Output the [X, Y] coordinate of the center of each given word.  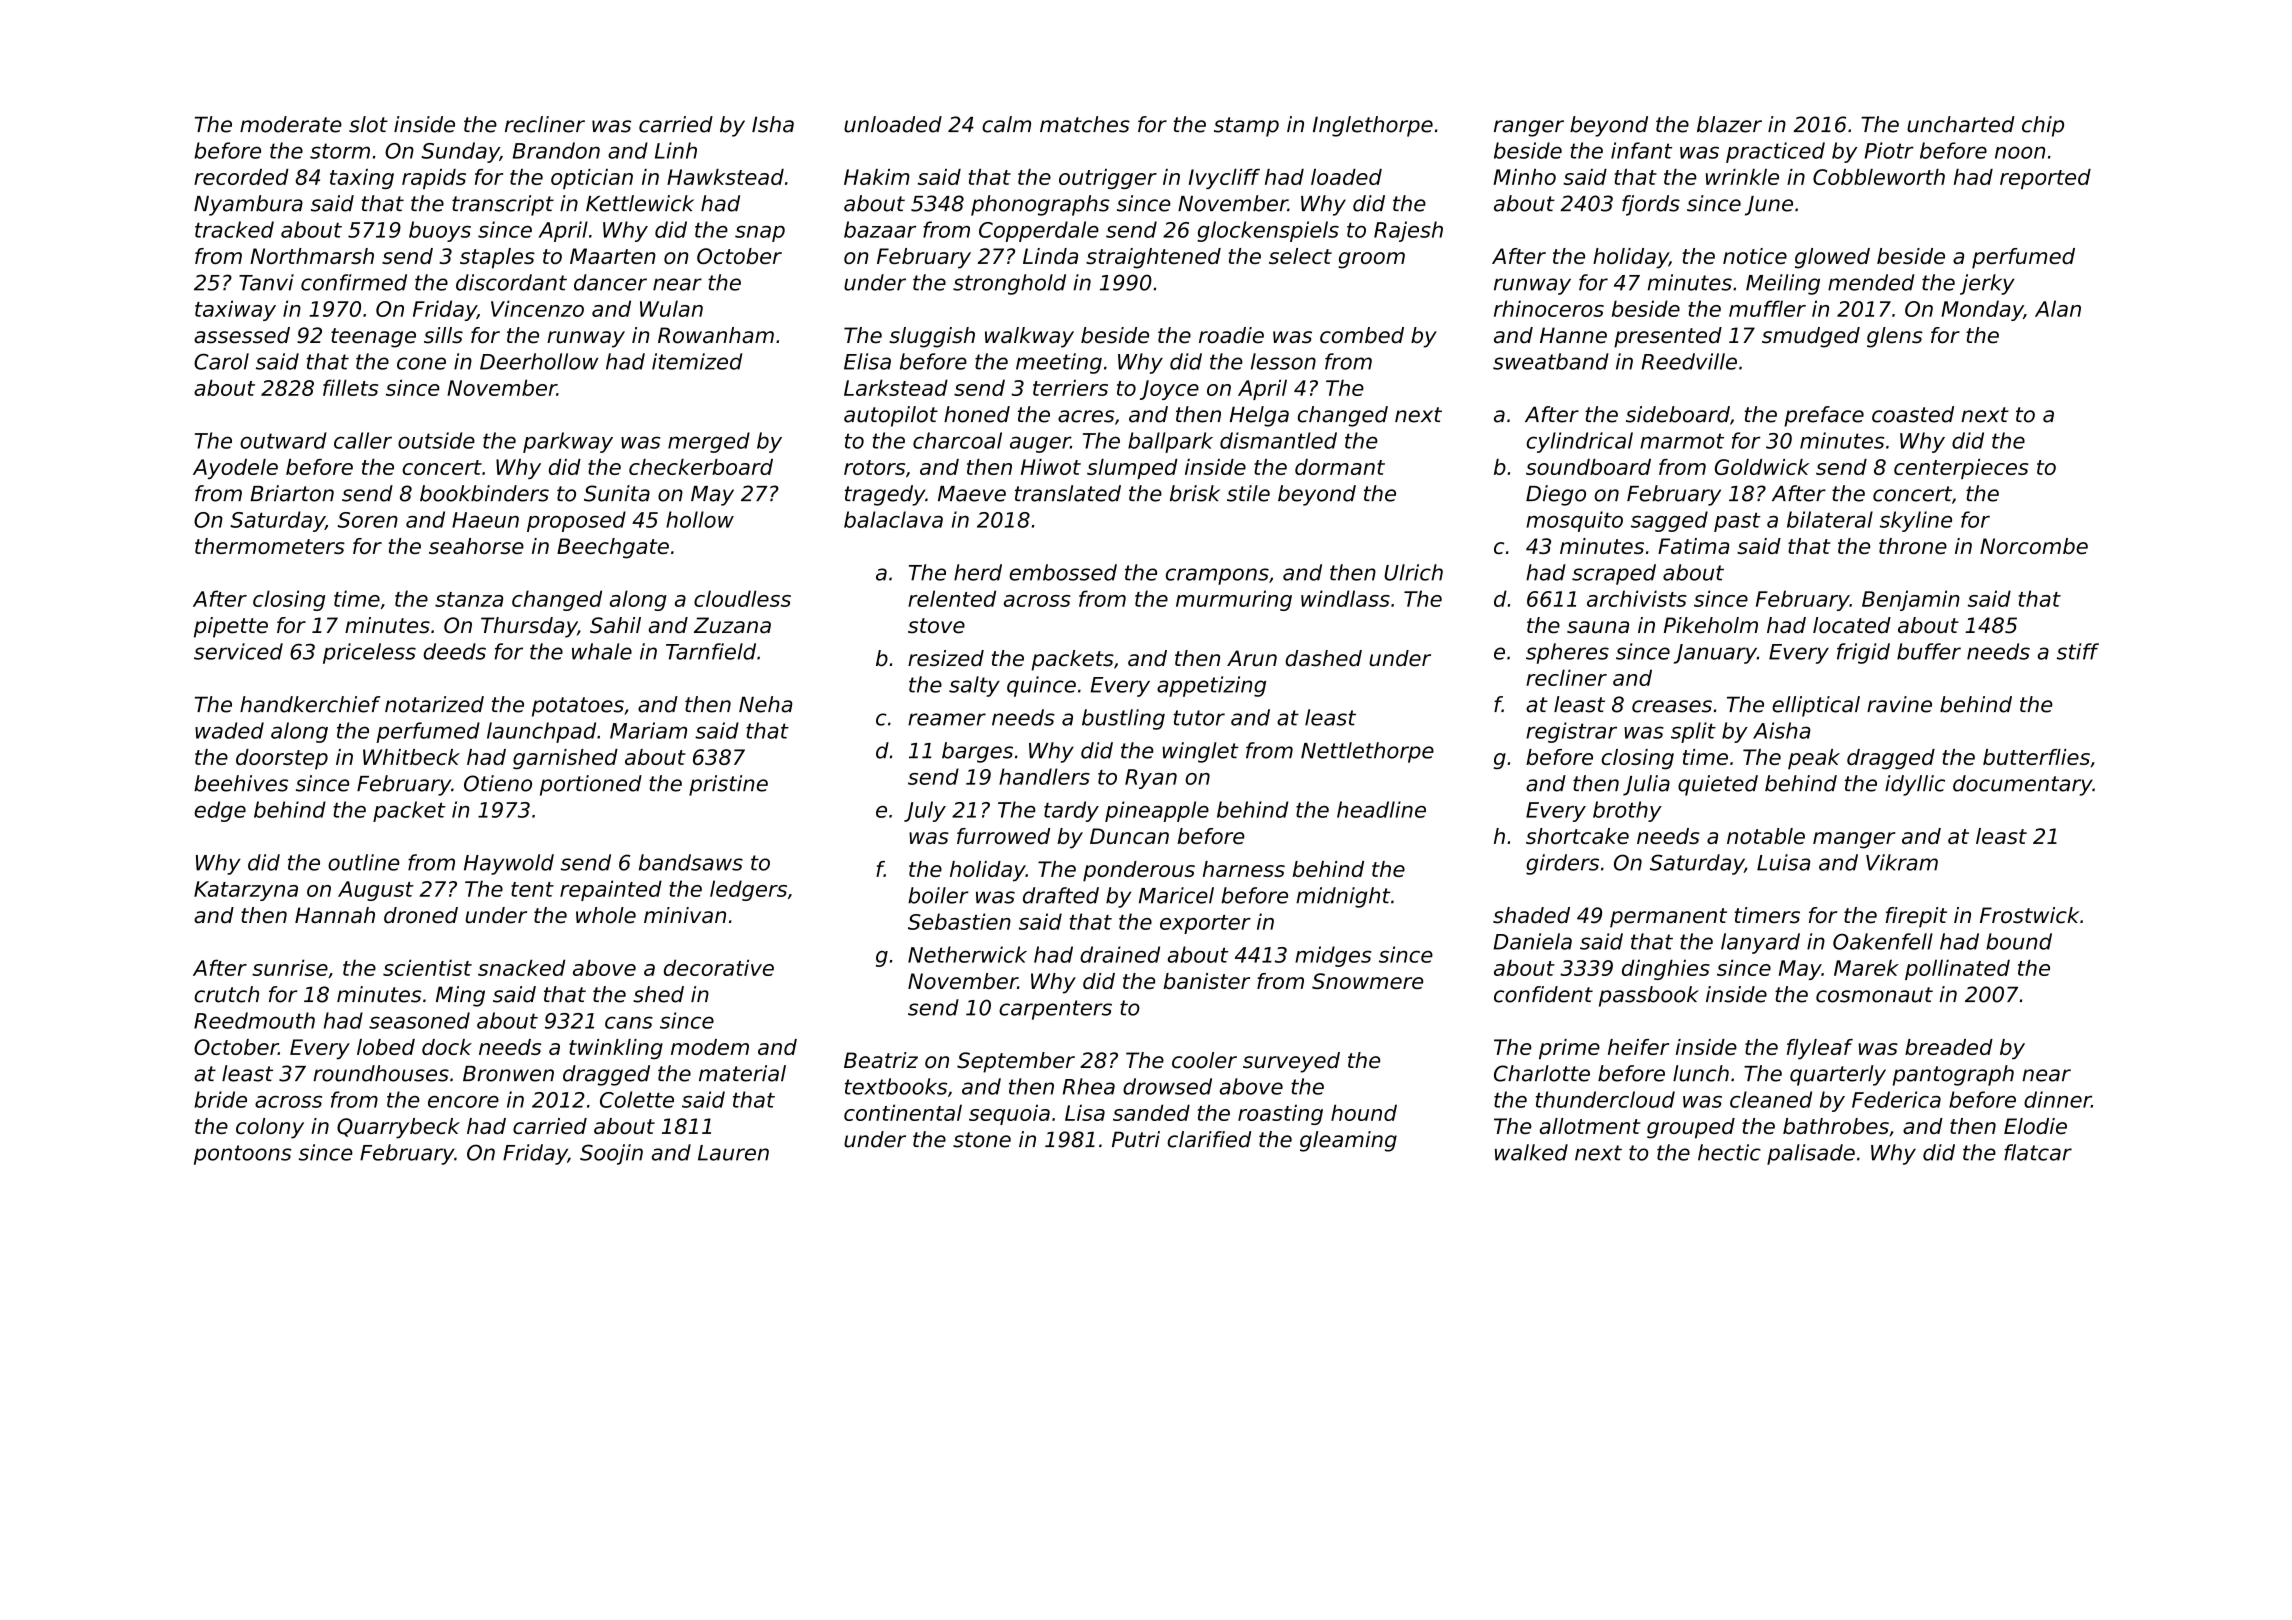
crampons [1217, 576]
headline [1381, 809]
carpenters [1055, 1010]
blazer [1729, 124]
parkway [568, 442]
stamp [1246, 127]
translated [1068, 493]
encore [463, 1102]
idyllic [1915, 785]
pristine [728, 785]
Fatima [1693, 546]
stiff [2078, 651]
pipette [231, 627]
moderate [291, 124]
